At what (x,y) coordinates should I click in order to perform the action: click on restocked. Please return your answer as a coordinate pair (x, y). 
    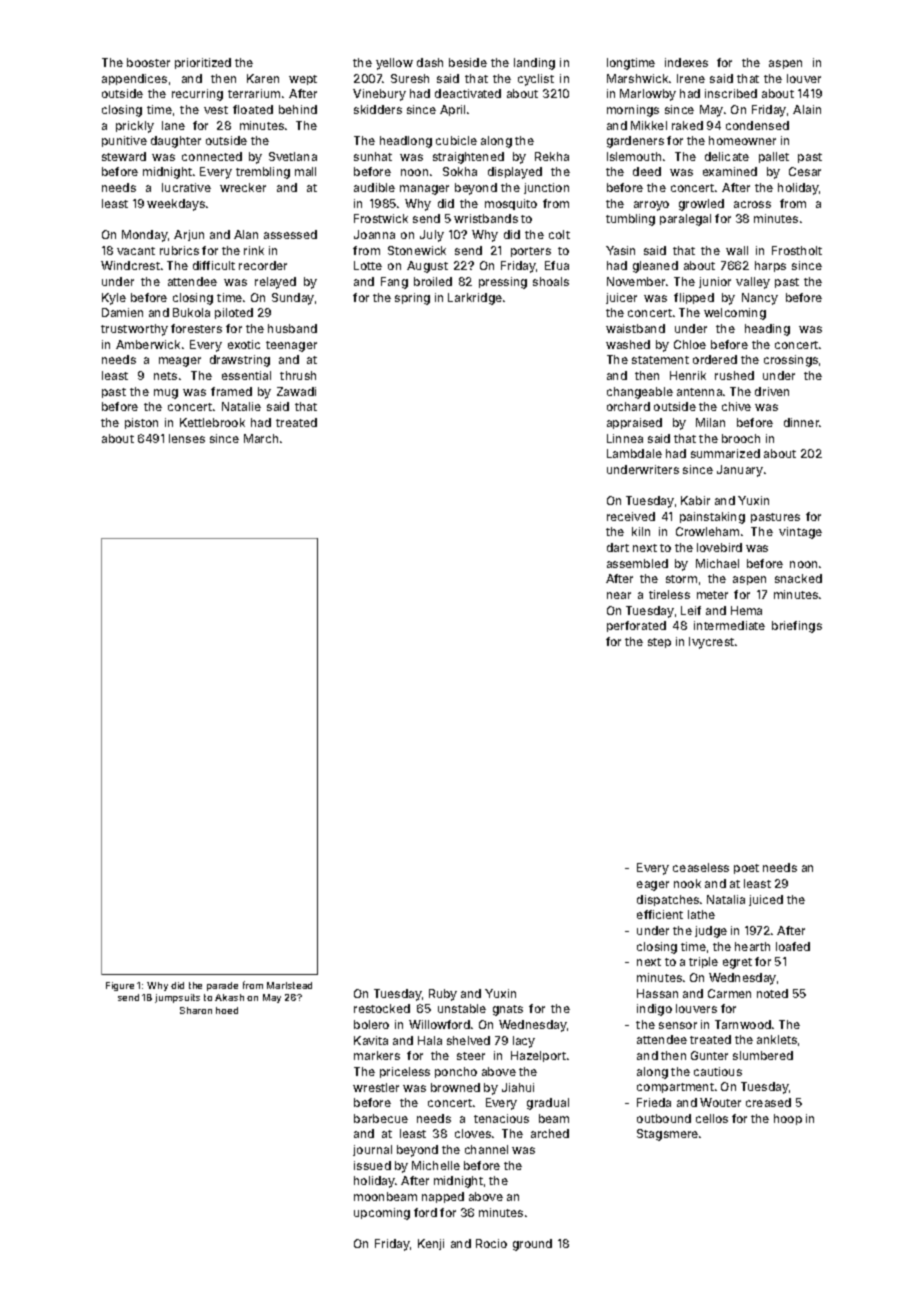
    Looking at the image, I should click on (382, 1008).
